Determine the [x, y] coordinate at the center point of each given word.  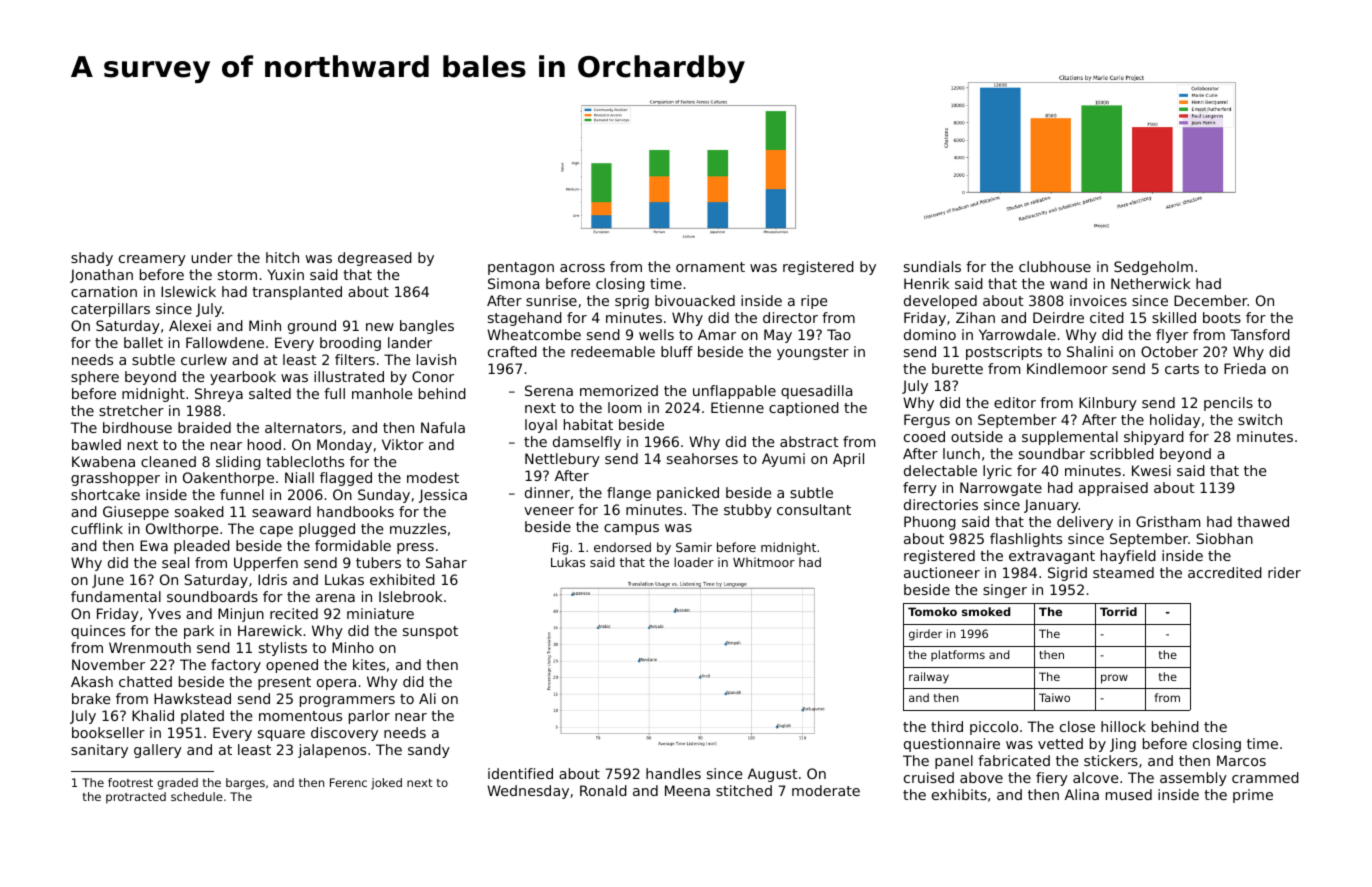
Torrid [1118, 611]
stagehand [525, 319]
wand [1068, 283]
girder [925, 635]
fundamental [116, 596]
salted [270, 393]
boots [1222, 317]
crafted [512, 351]
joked [386, 784]
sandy [429, 751]
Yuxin [285, 274]
